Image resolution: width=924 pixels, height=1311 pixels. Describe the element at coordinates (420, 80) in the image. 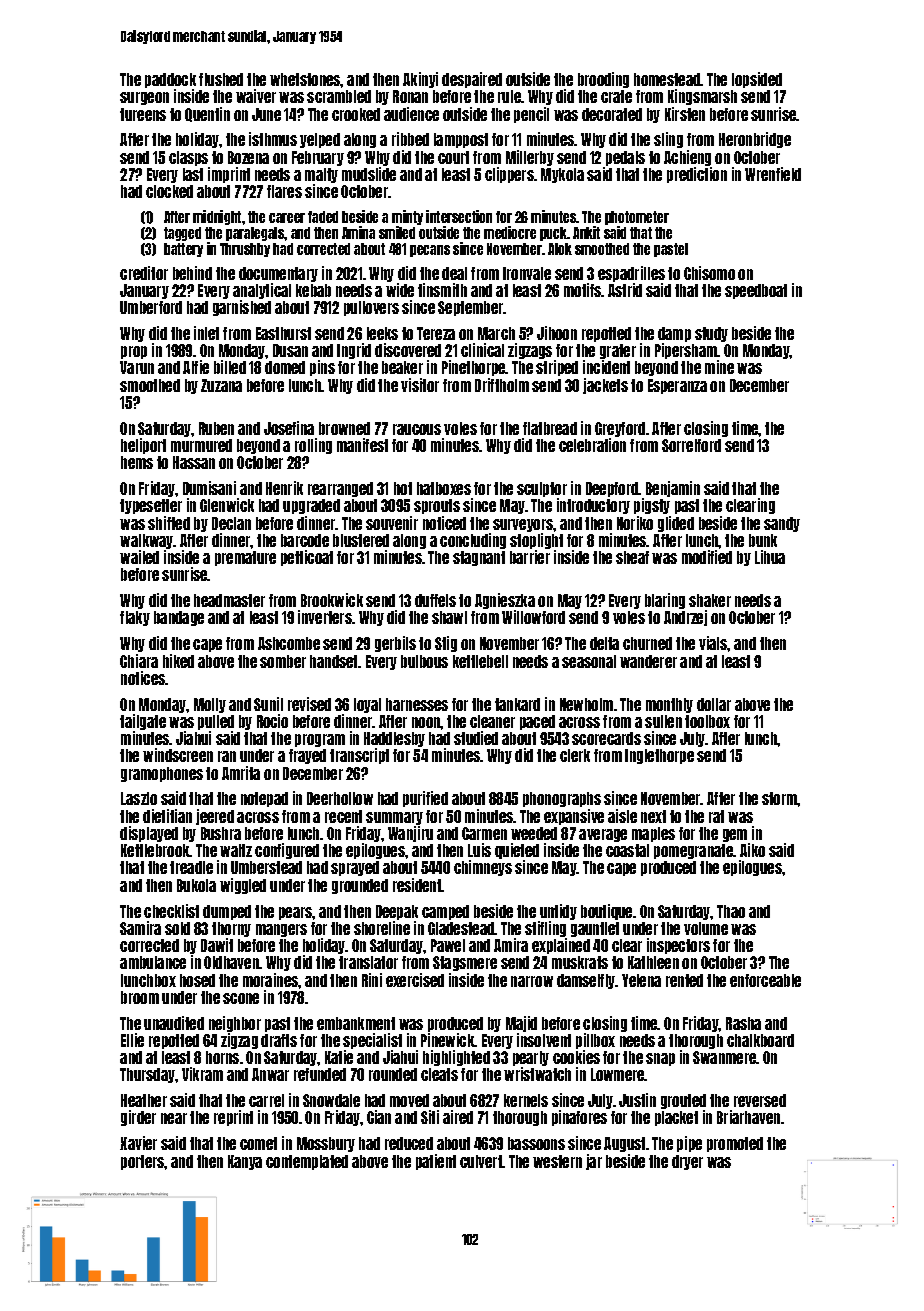

I see `Akinyi` at that location.
